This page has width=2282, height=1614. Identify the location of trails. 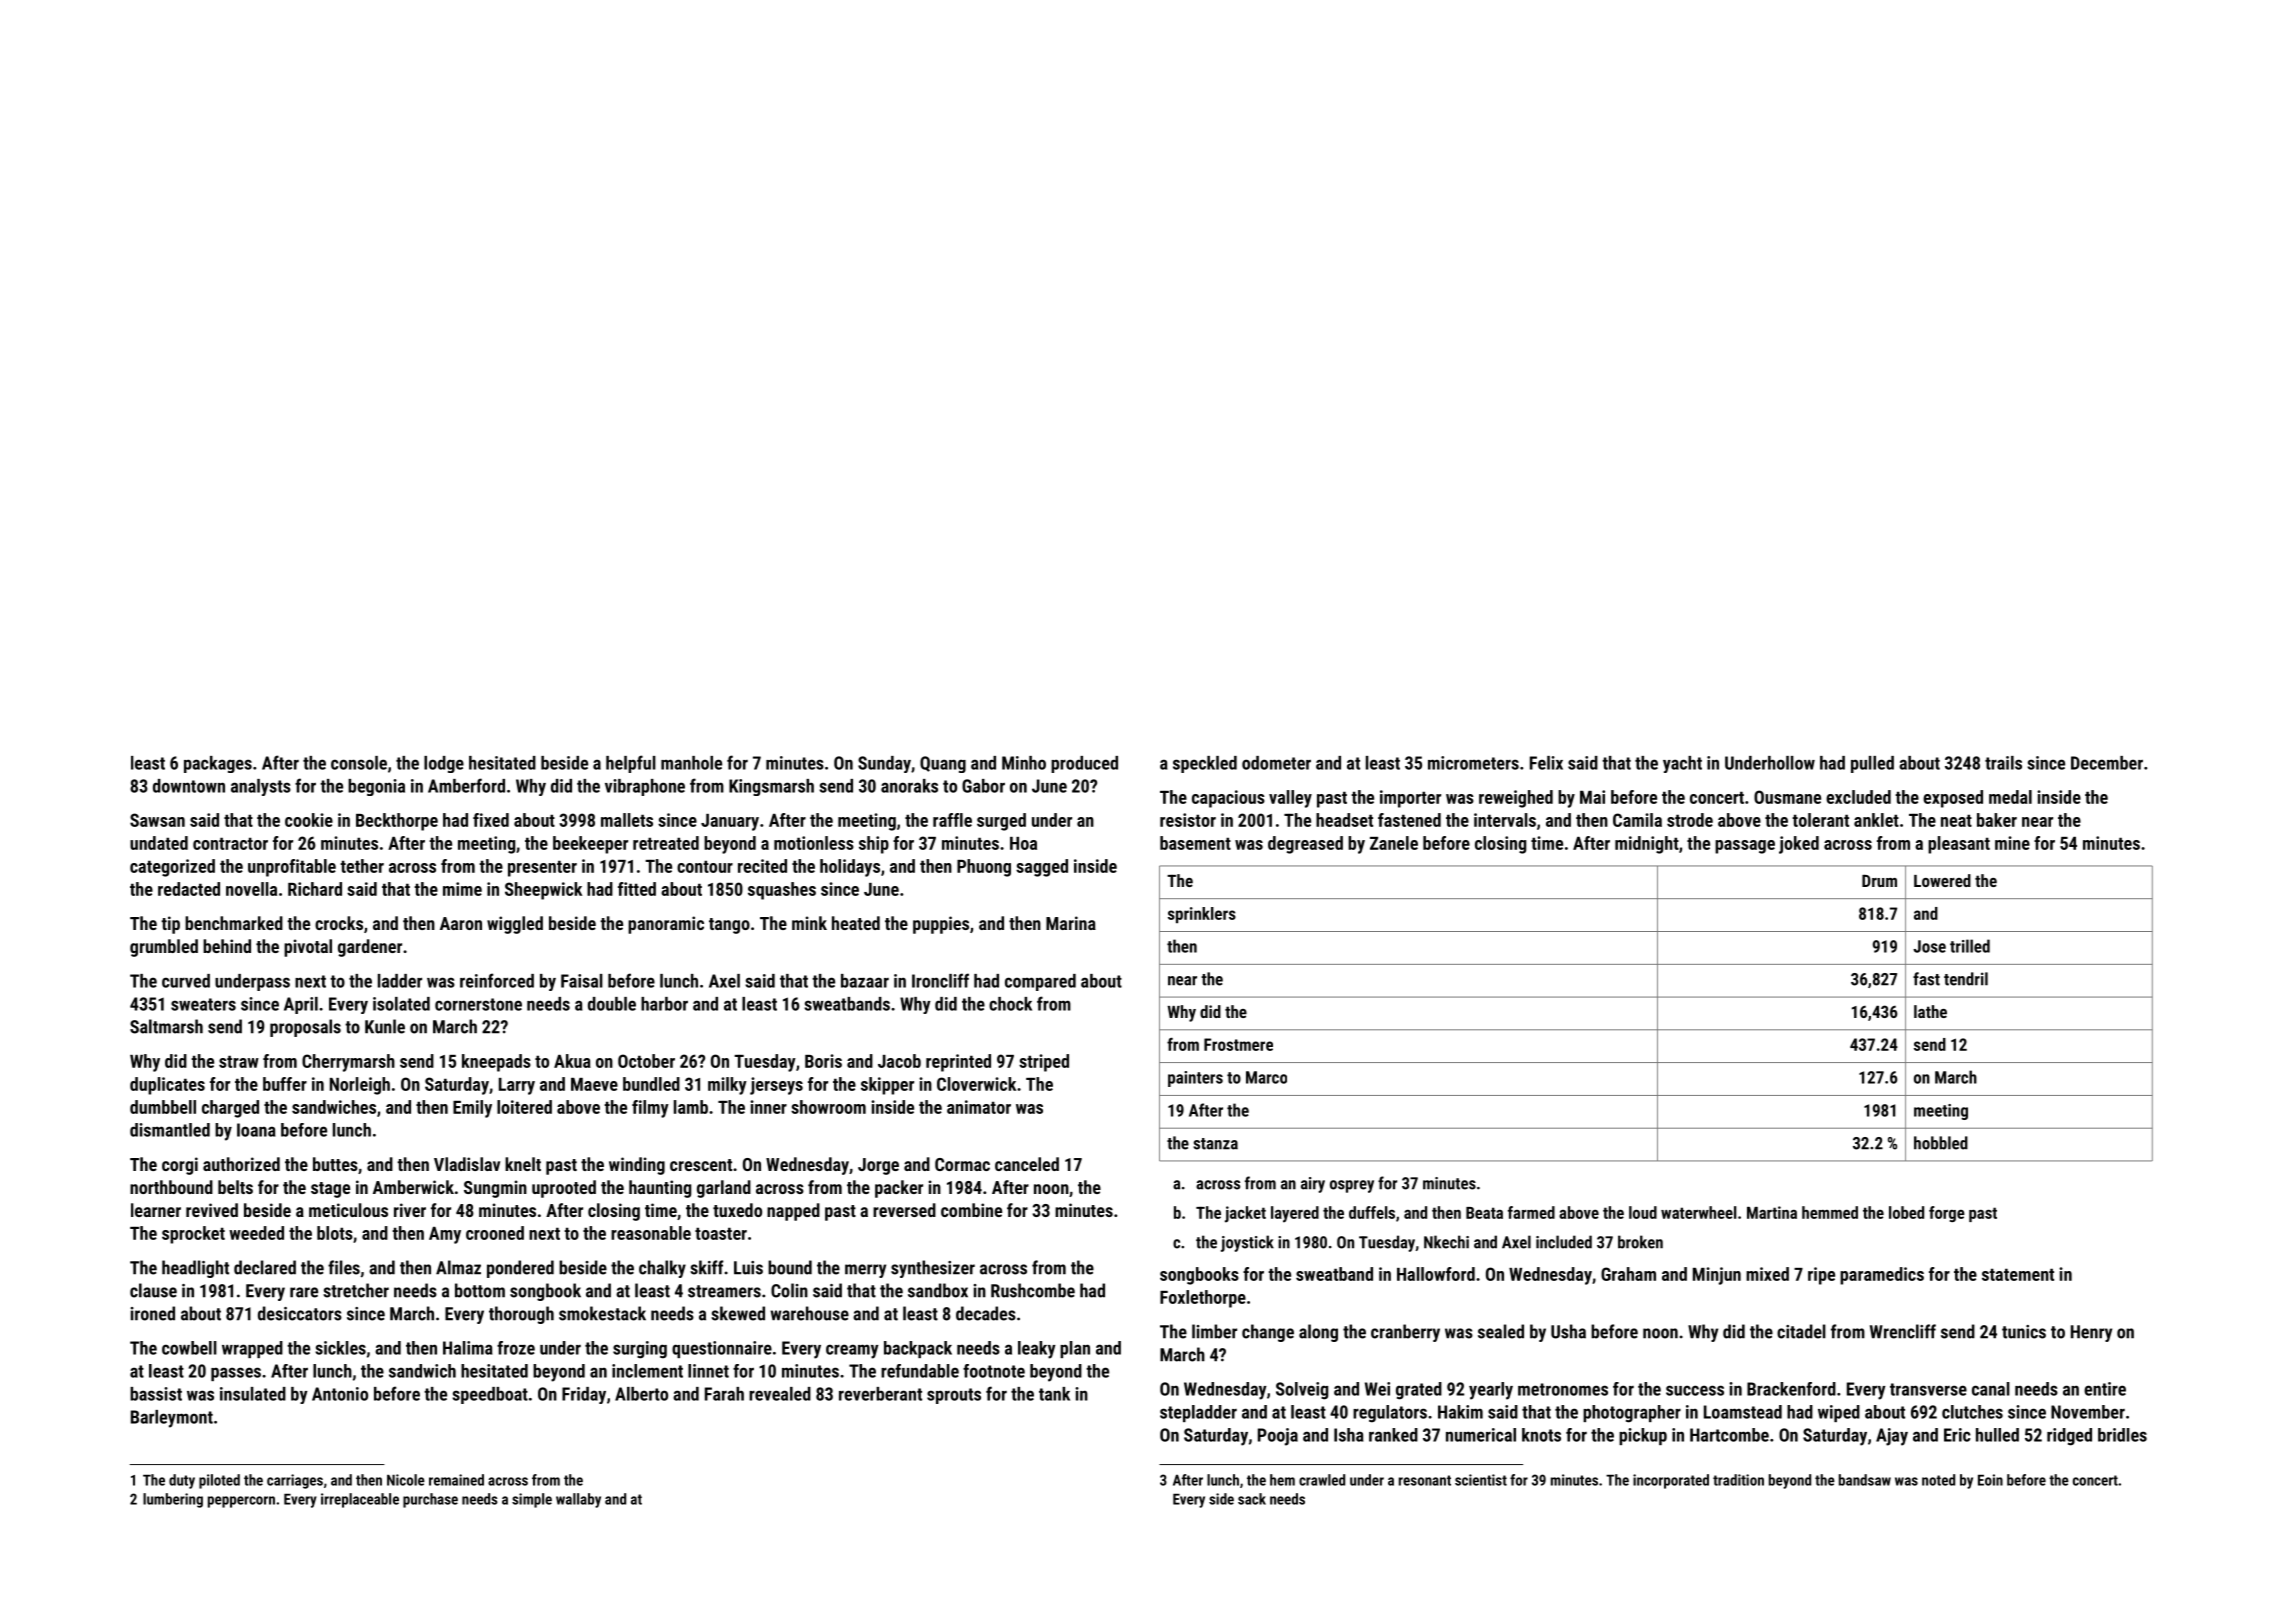
(2003, 763).
